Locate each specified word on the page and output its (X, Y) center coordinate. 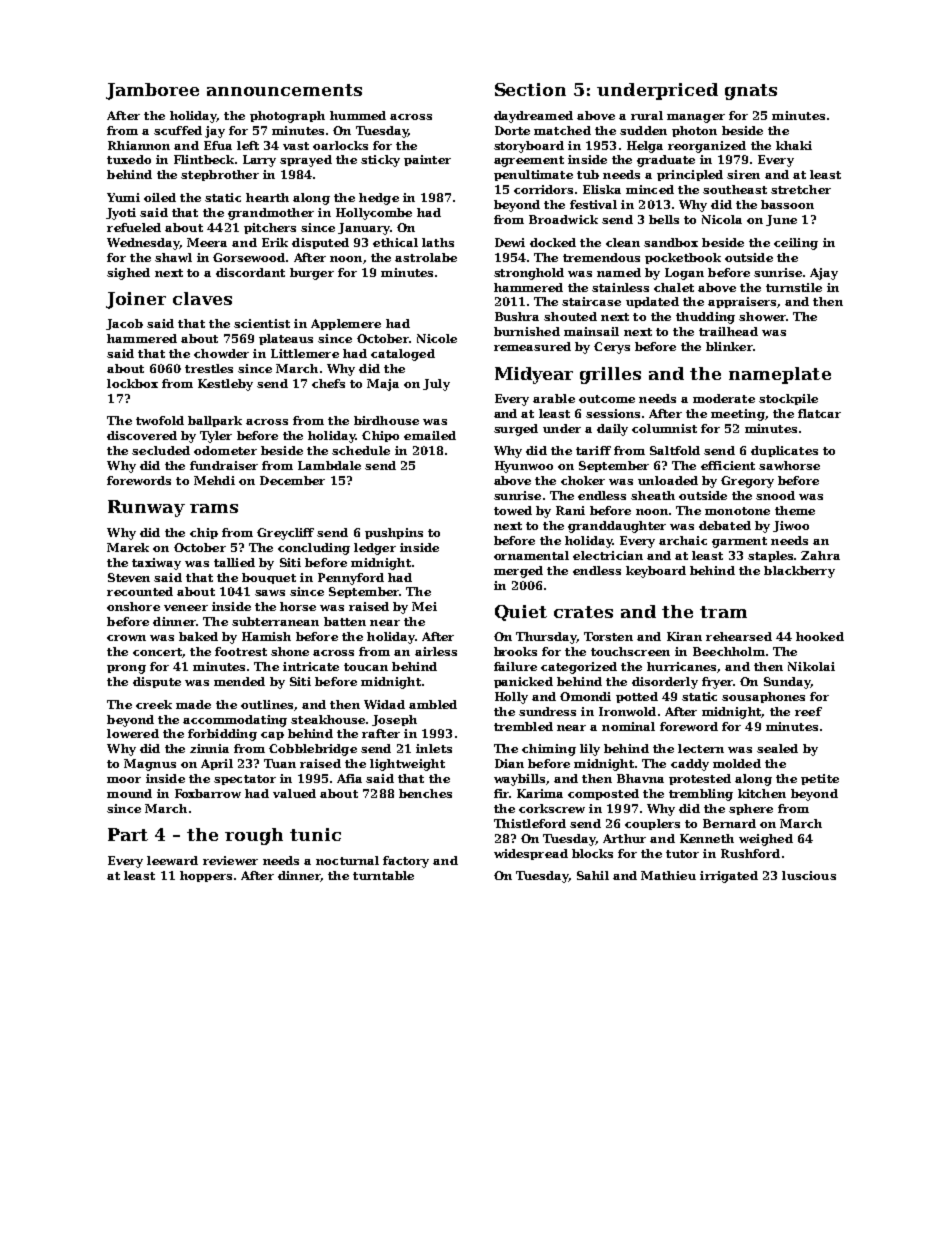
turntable (383, 875)
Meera (207, 242)
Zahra (820, 555)
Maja (383, 385)
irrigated (729, 877)
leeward (172, 860)
